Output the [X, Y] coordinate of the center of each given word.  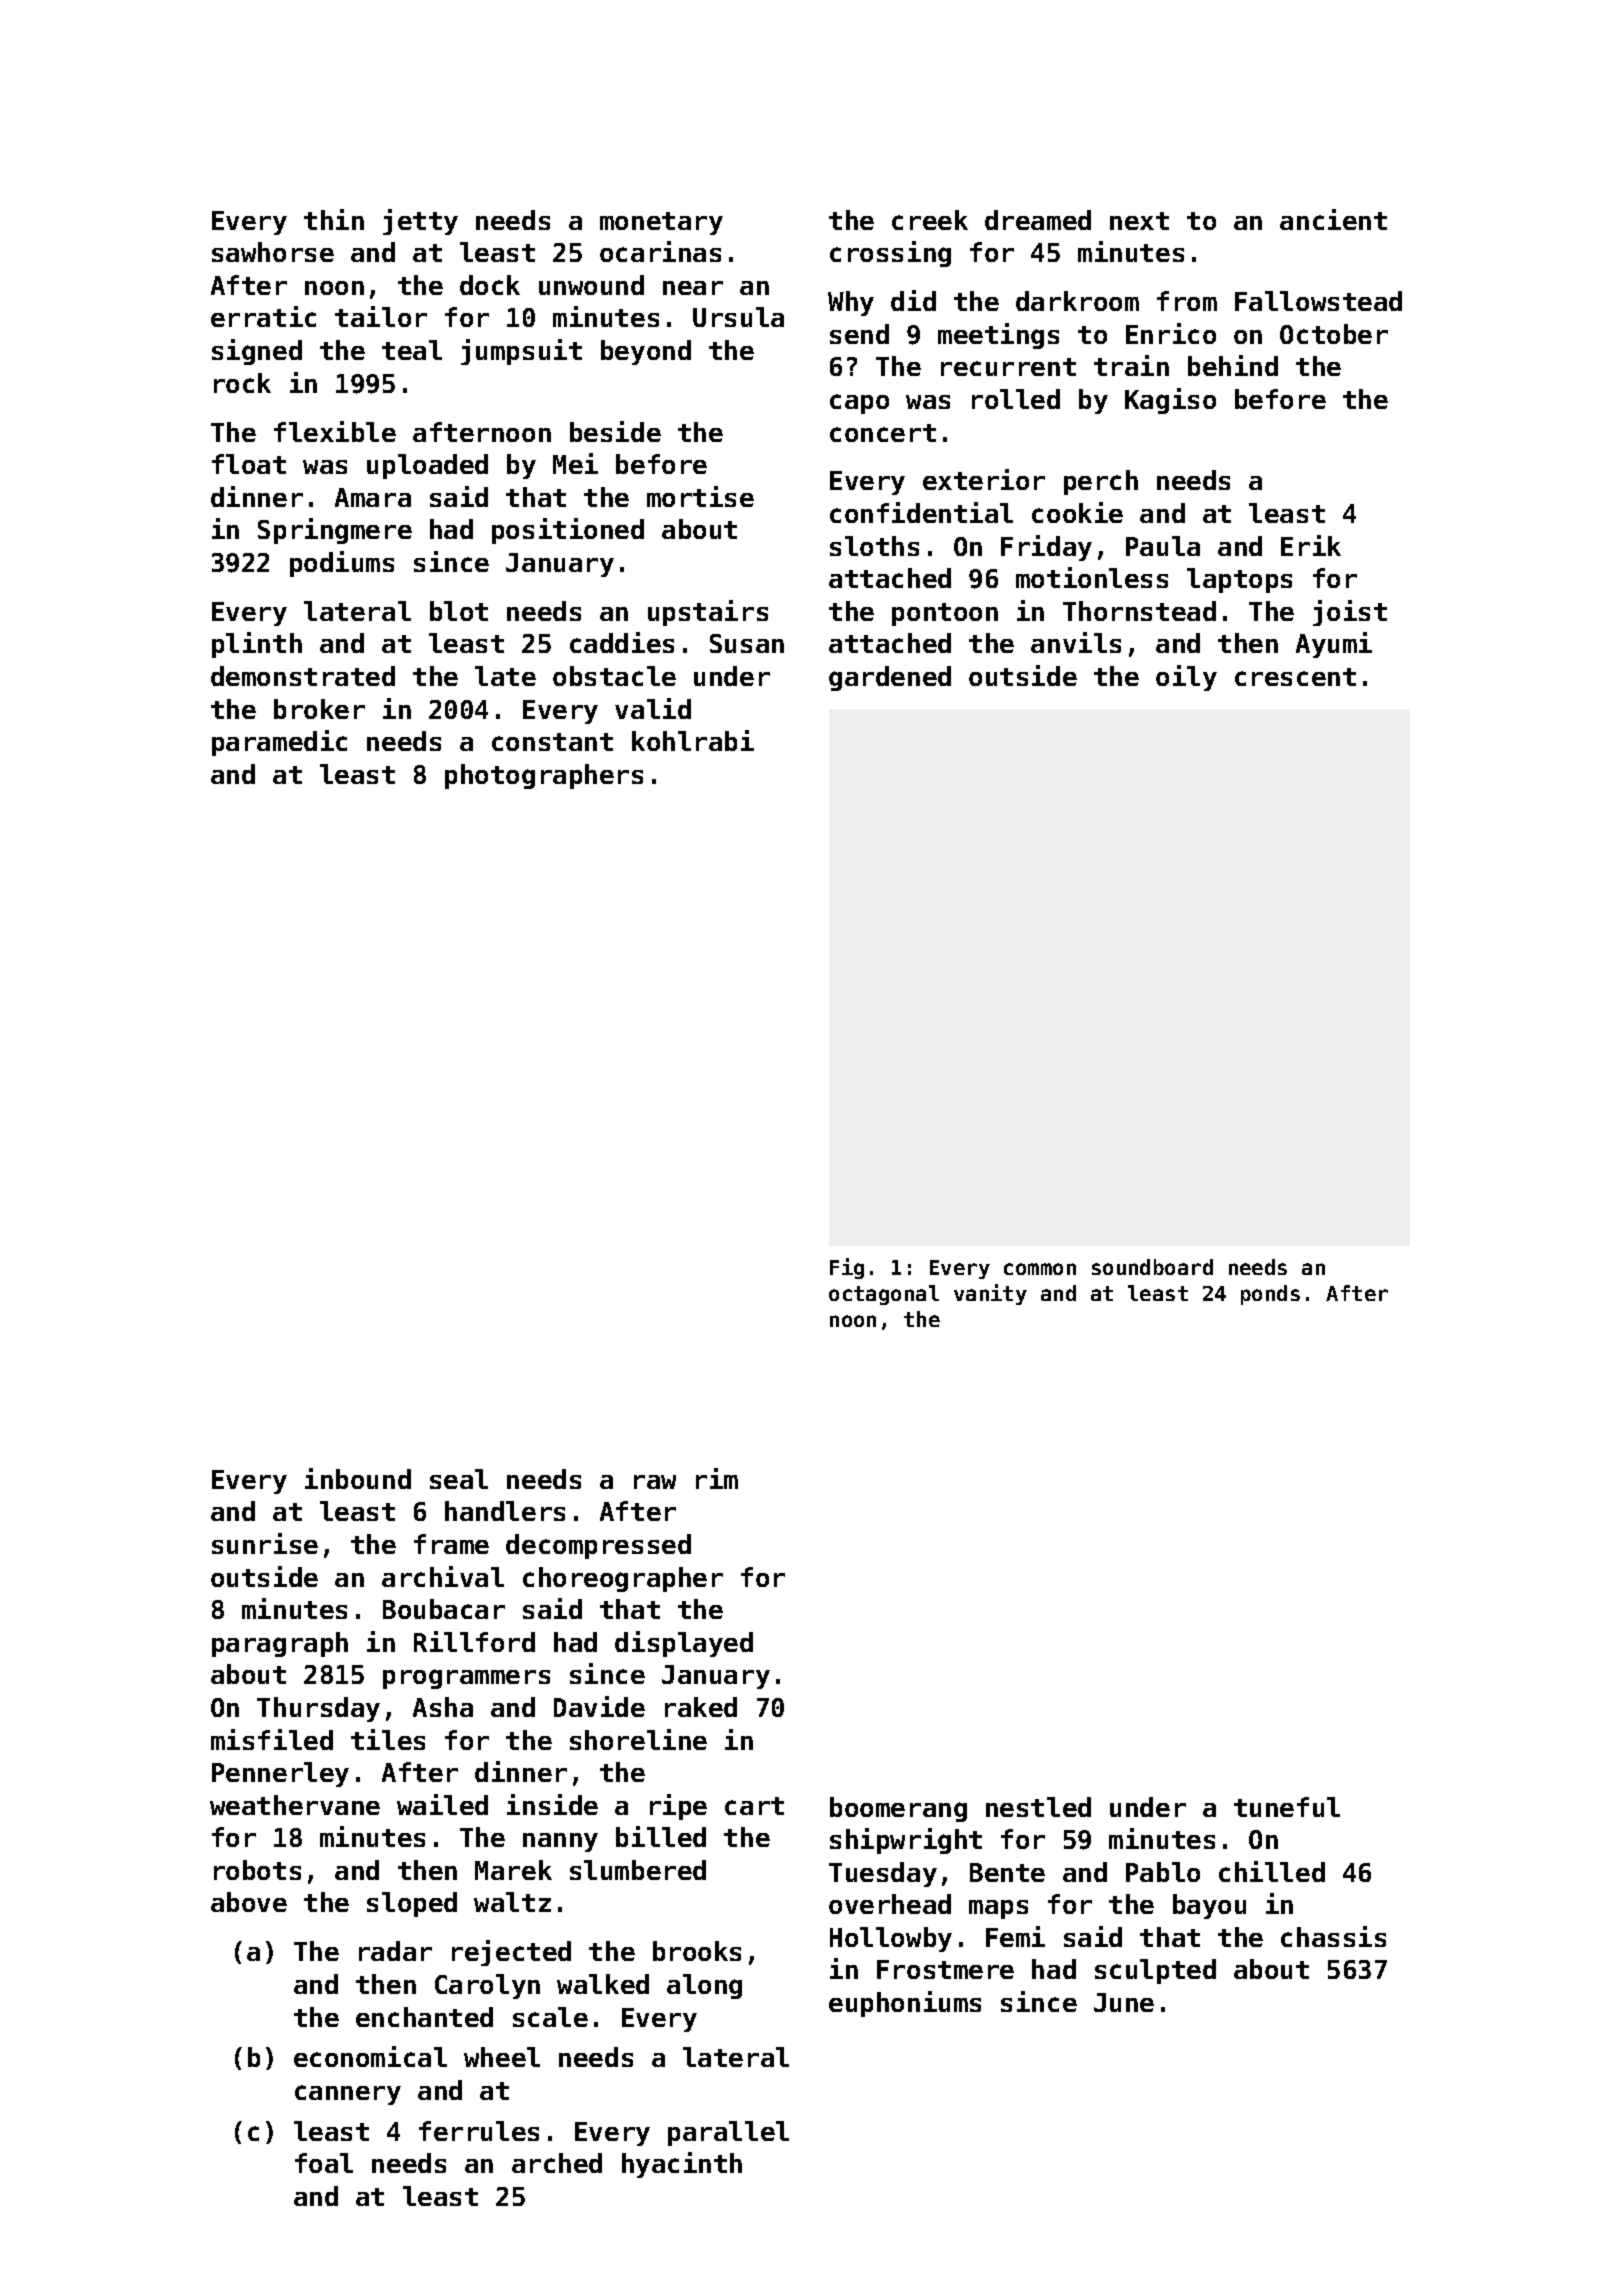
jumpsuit [521, 352]
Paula [1163, 546]
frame [451, 1544]
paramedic [279, 743]
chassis [1333, 1936]
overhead [890, 1904]
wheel [502, 2057]
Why [851, 303]
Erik [1311, 545]
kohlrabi [693, 740]
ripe [678, 1807]
